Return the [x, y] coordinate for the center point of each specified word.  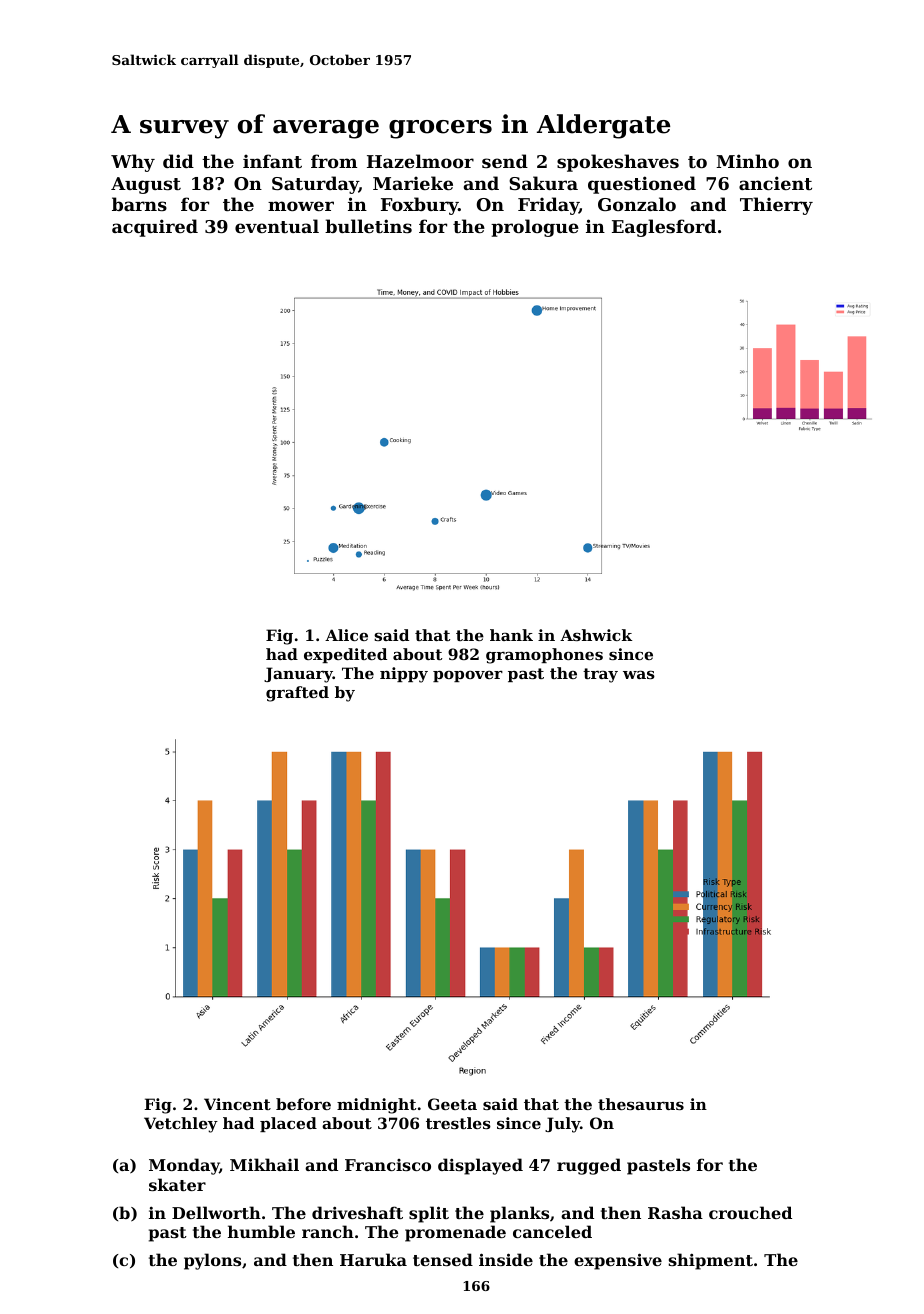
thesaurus [641, 1104]
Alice [346, 635]
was [639, 675]
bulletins [368, 226]
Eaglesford [664, 228]
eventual [277, 226]
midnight [376, 1106]
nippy [404, 675]
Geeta [452, 1104]
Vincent [237, 1104]
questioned [642, 185]
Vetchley [181, 1125]
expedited [345, 655]
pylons [212, 1261]
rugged [589, 1166]
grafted [297, 694]
